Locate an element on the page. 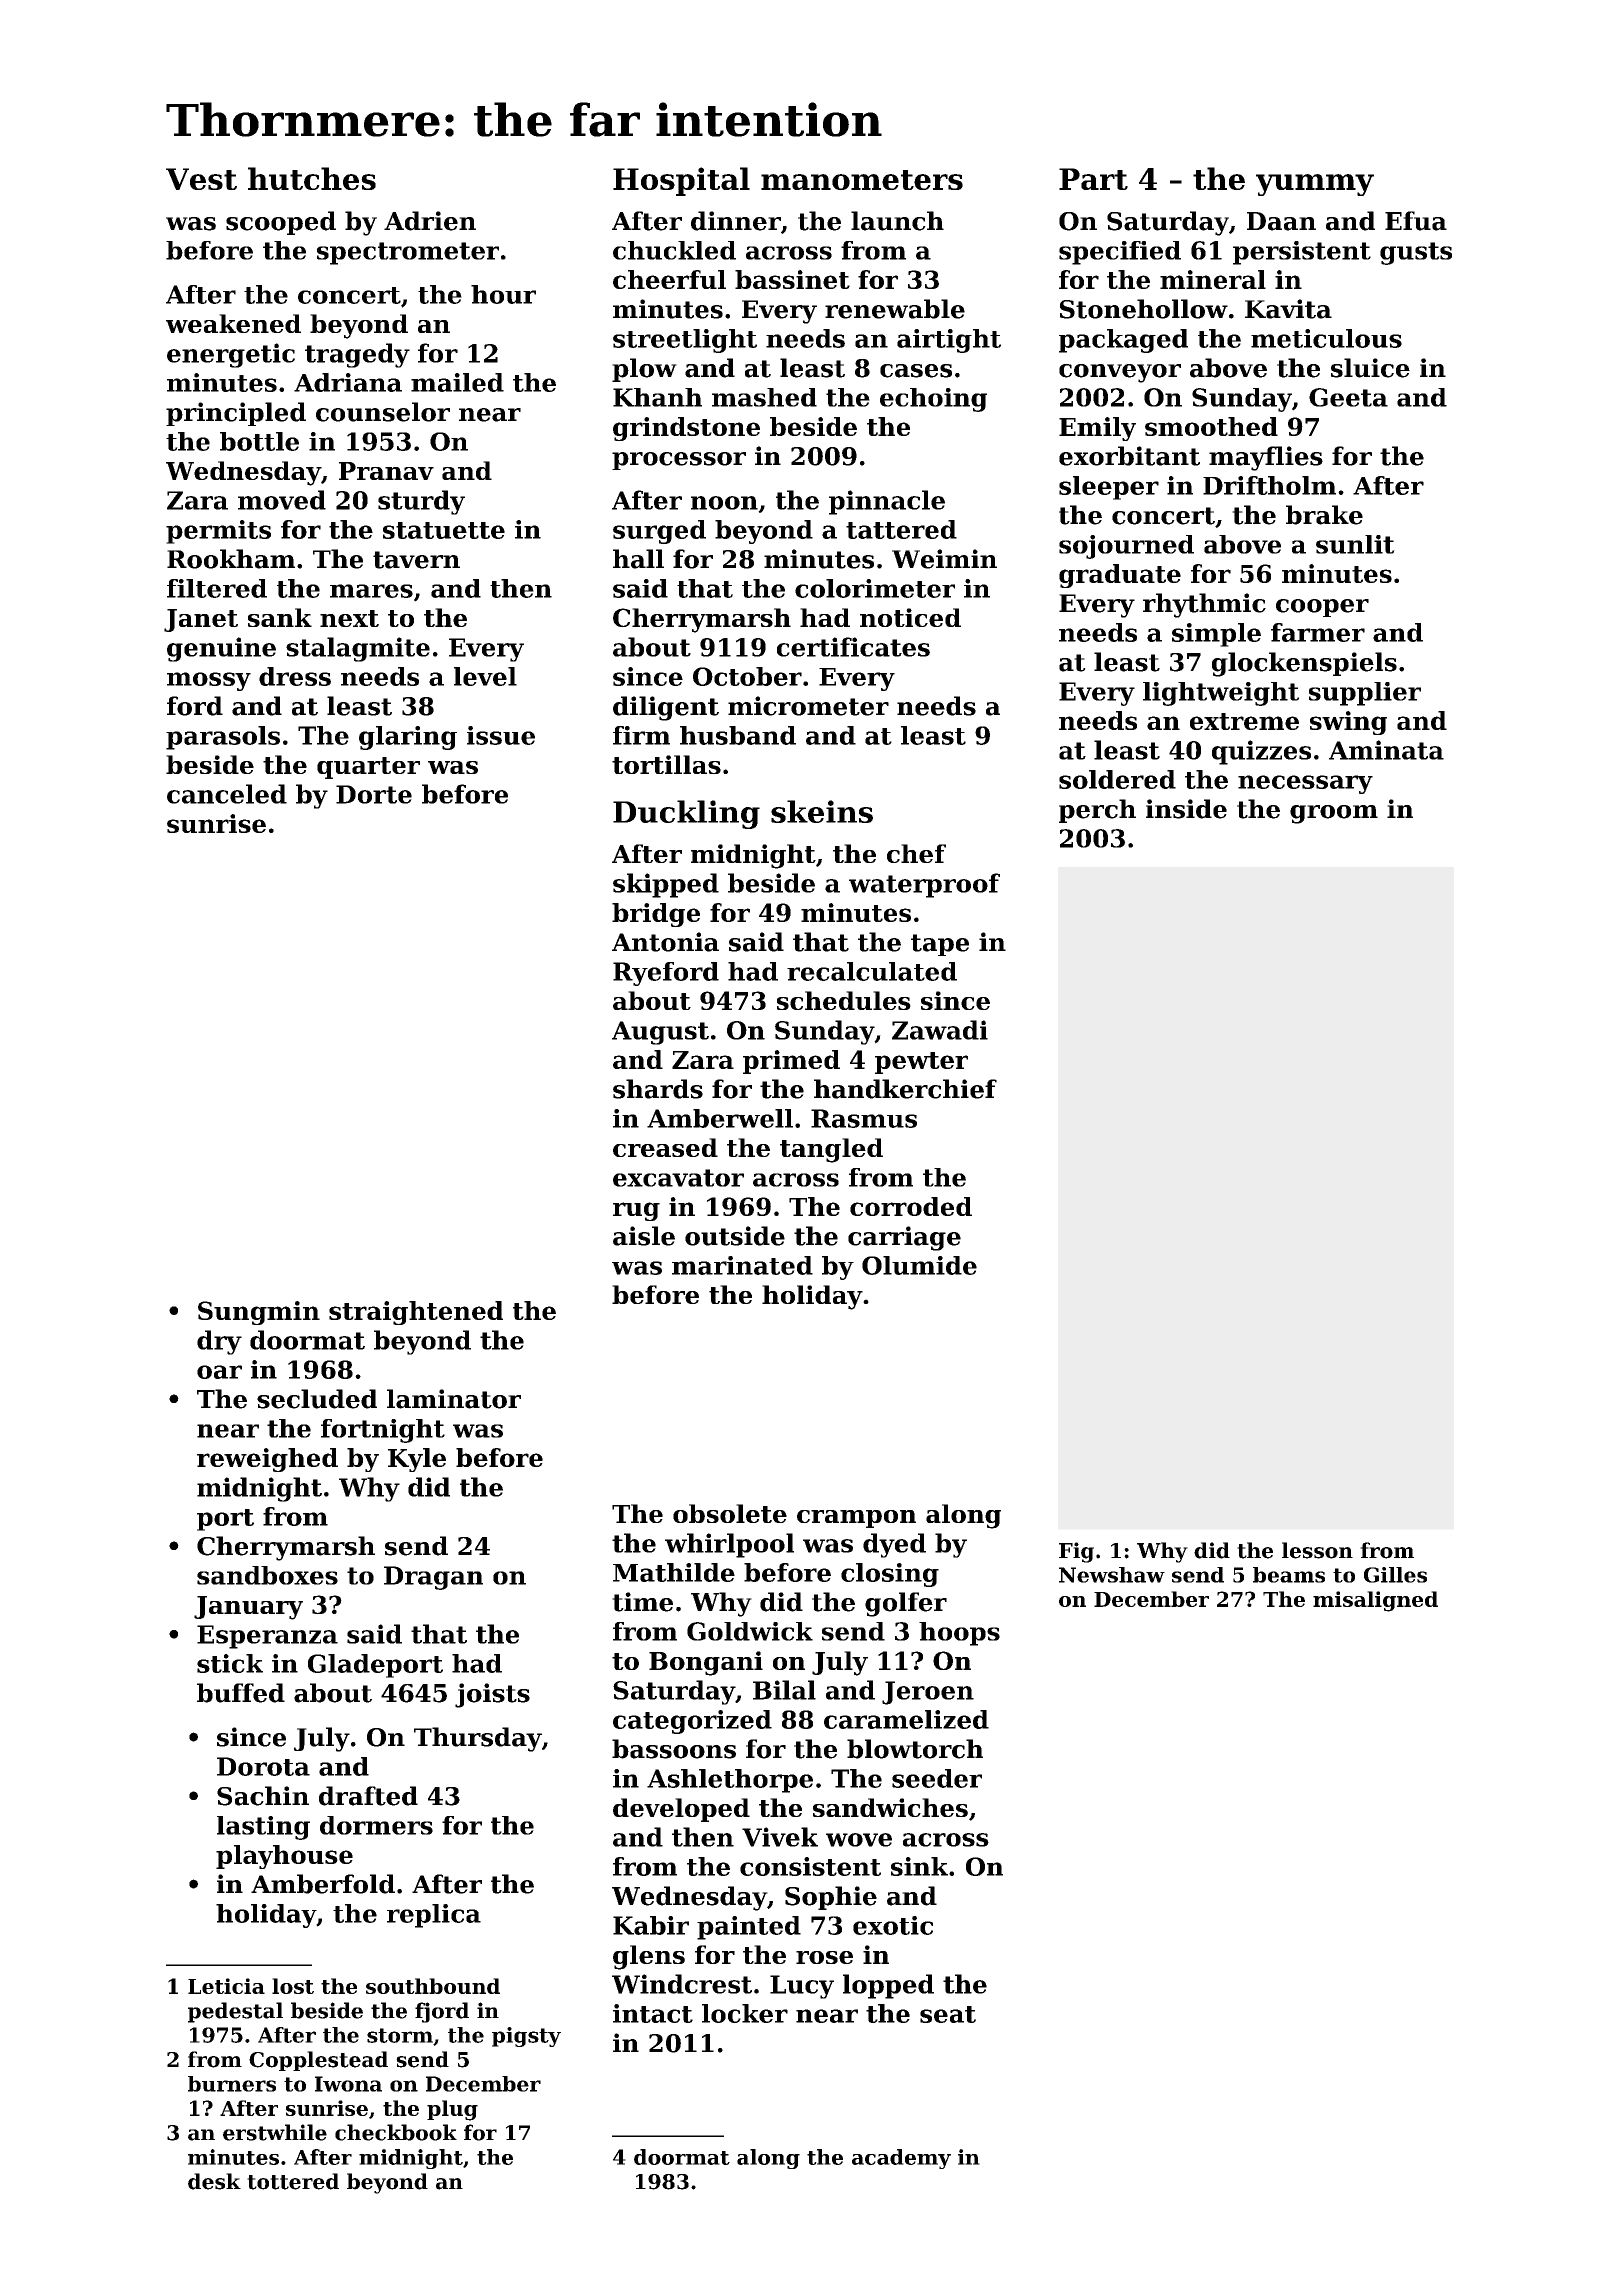  skeins is located at coordinates (822, 811).
